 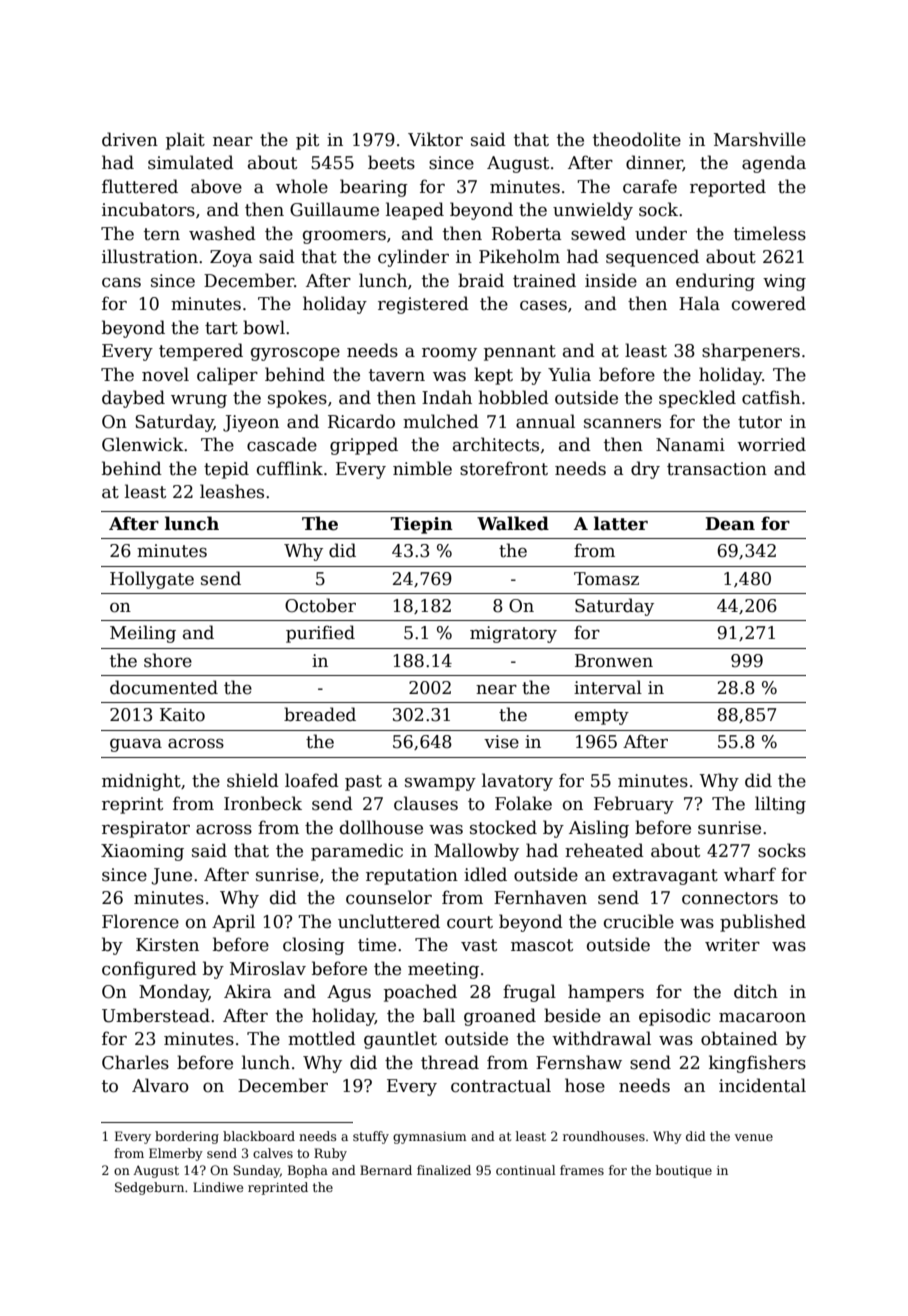 I want to click on plait, so click(x=185, y=141).
